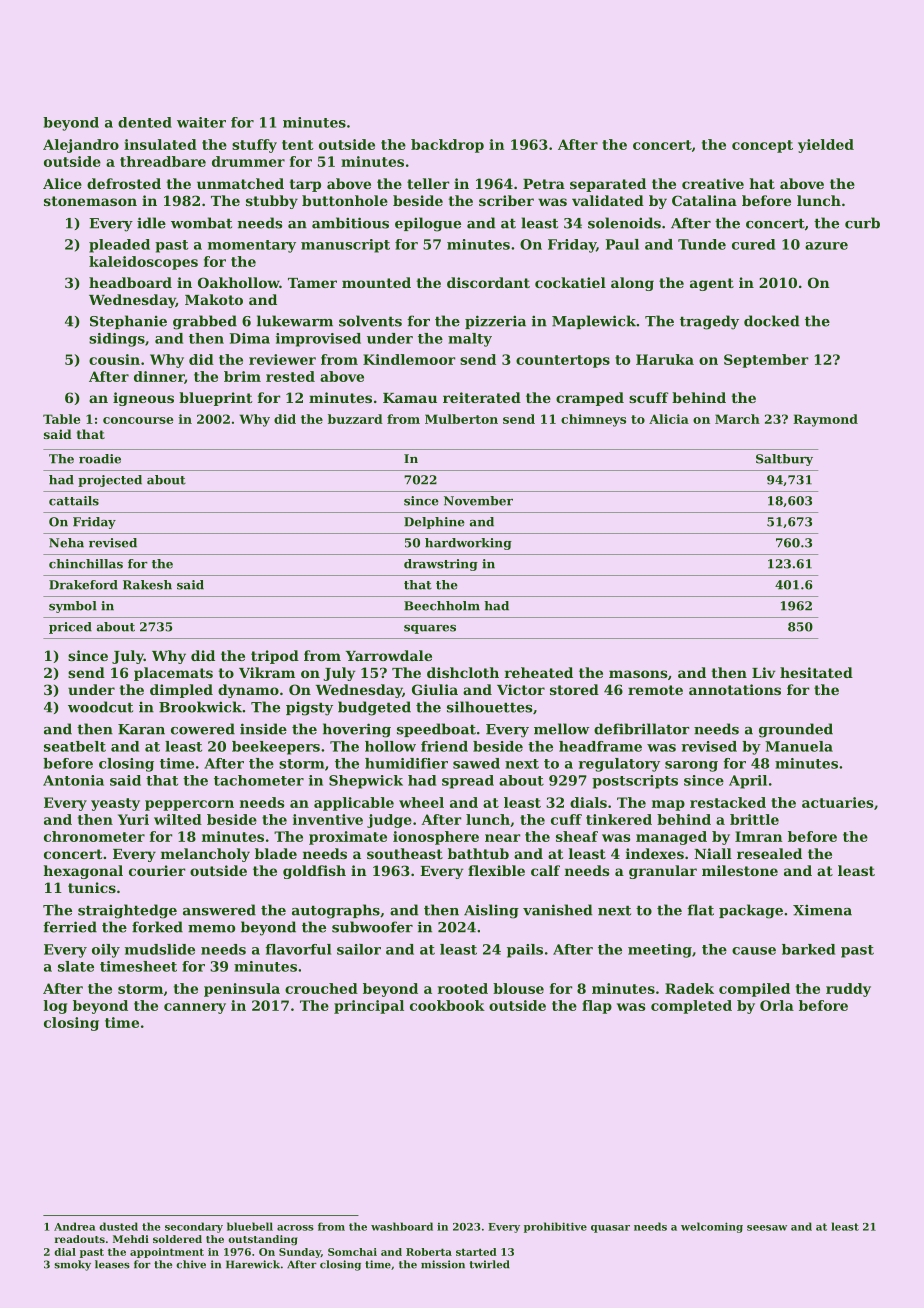 Image resolution: width=924 pixels, height=1308 pixels. What do you see at coordinates (754, 819) in the image?
I see `brittle` at bounding box center [754, 819].
